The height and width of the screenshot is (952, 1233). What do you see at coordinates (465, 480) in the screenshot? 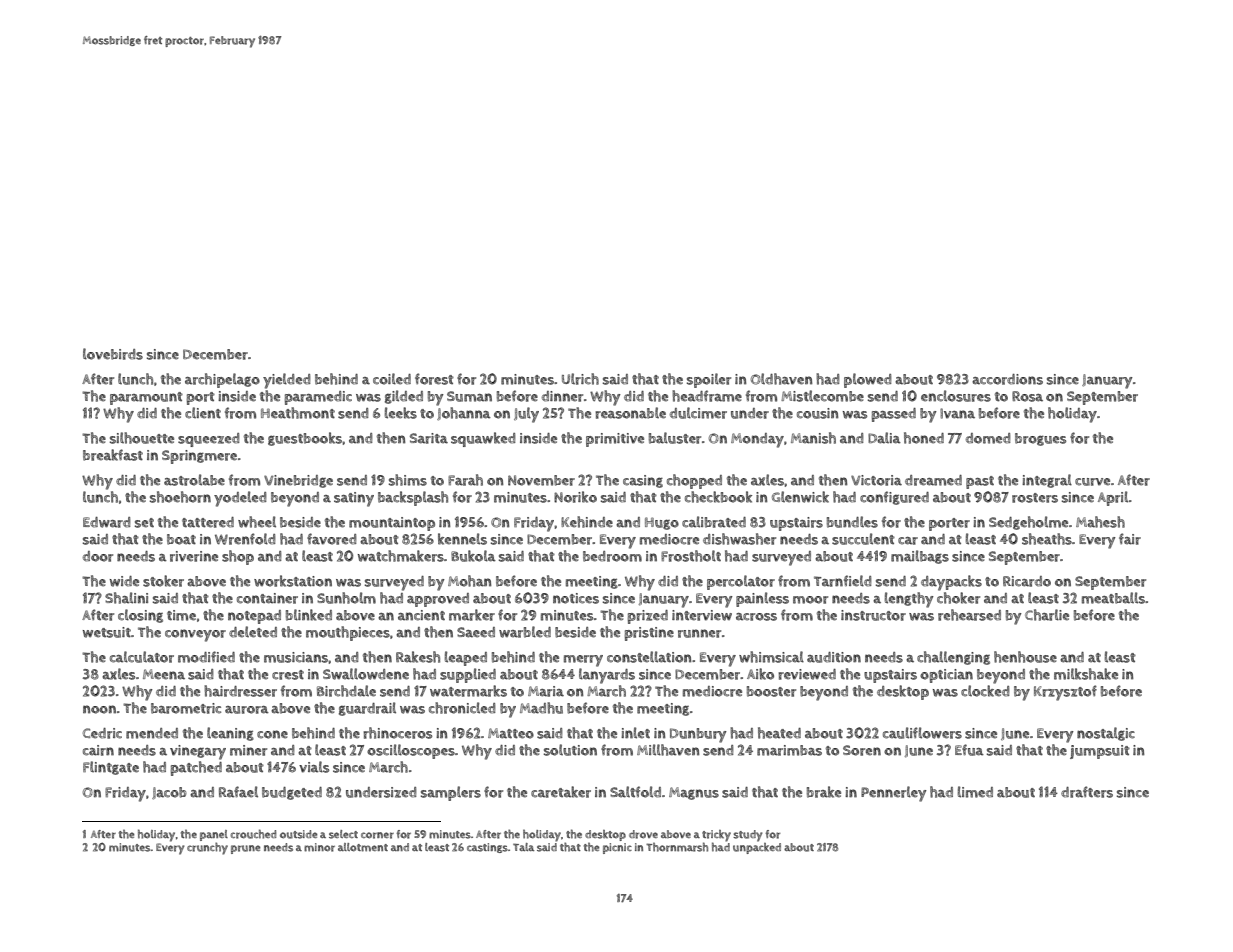
I see `Farah` at bounding box center [465, 480].
